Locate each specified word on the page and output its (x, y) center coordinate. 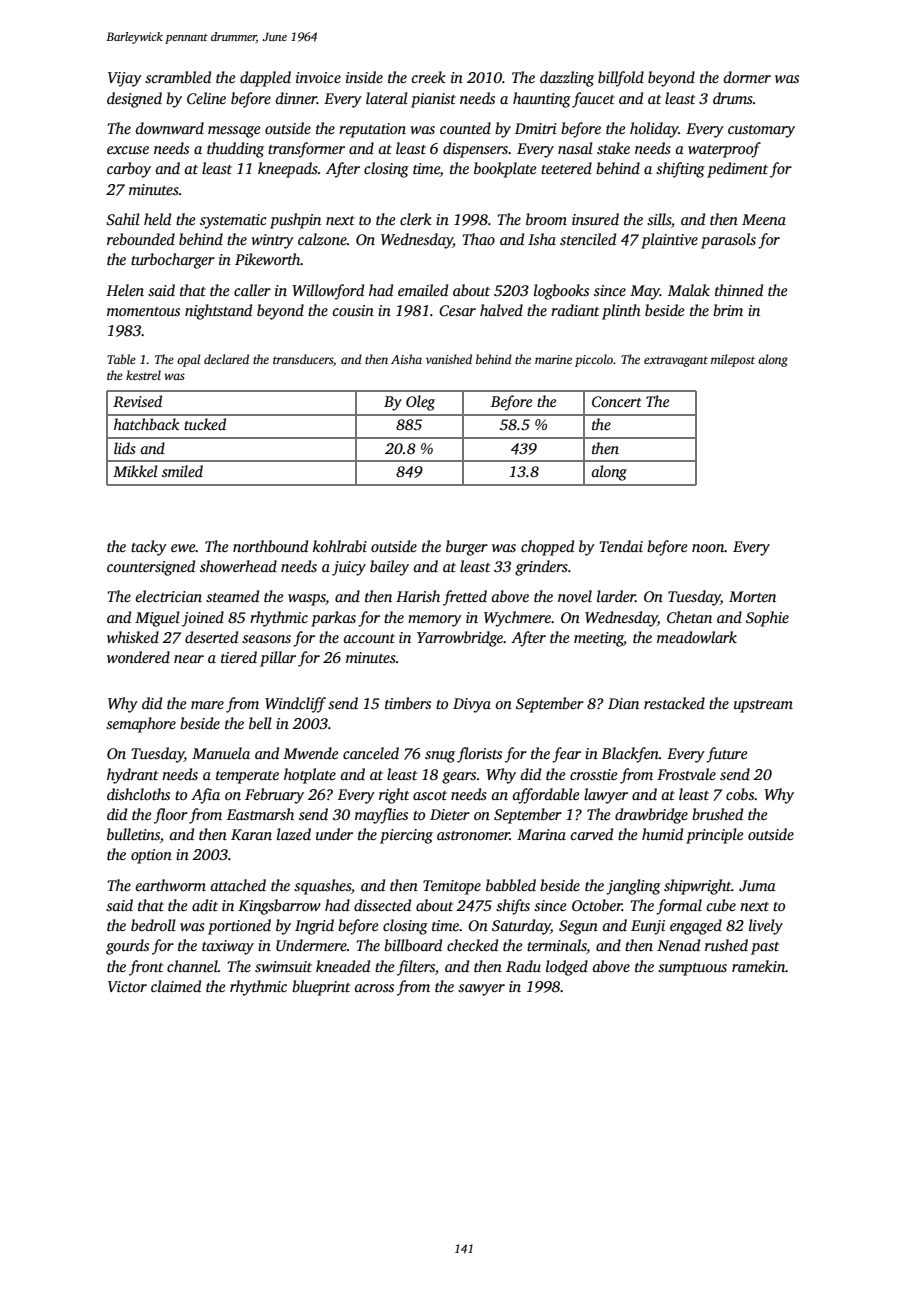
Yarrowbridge (460, 639)
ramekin (758, 966)
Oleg (420, 403)
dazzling (567, 79)
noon (708, 548)
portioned (239, 927)
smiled (182, 471)
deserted (211, 637)
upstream (763, 706)
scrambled (178, 77)
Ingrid (314, 927)
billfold (621, 79)
